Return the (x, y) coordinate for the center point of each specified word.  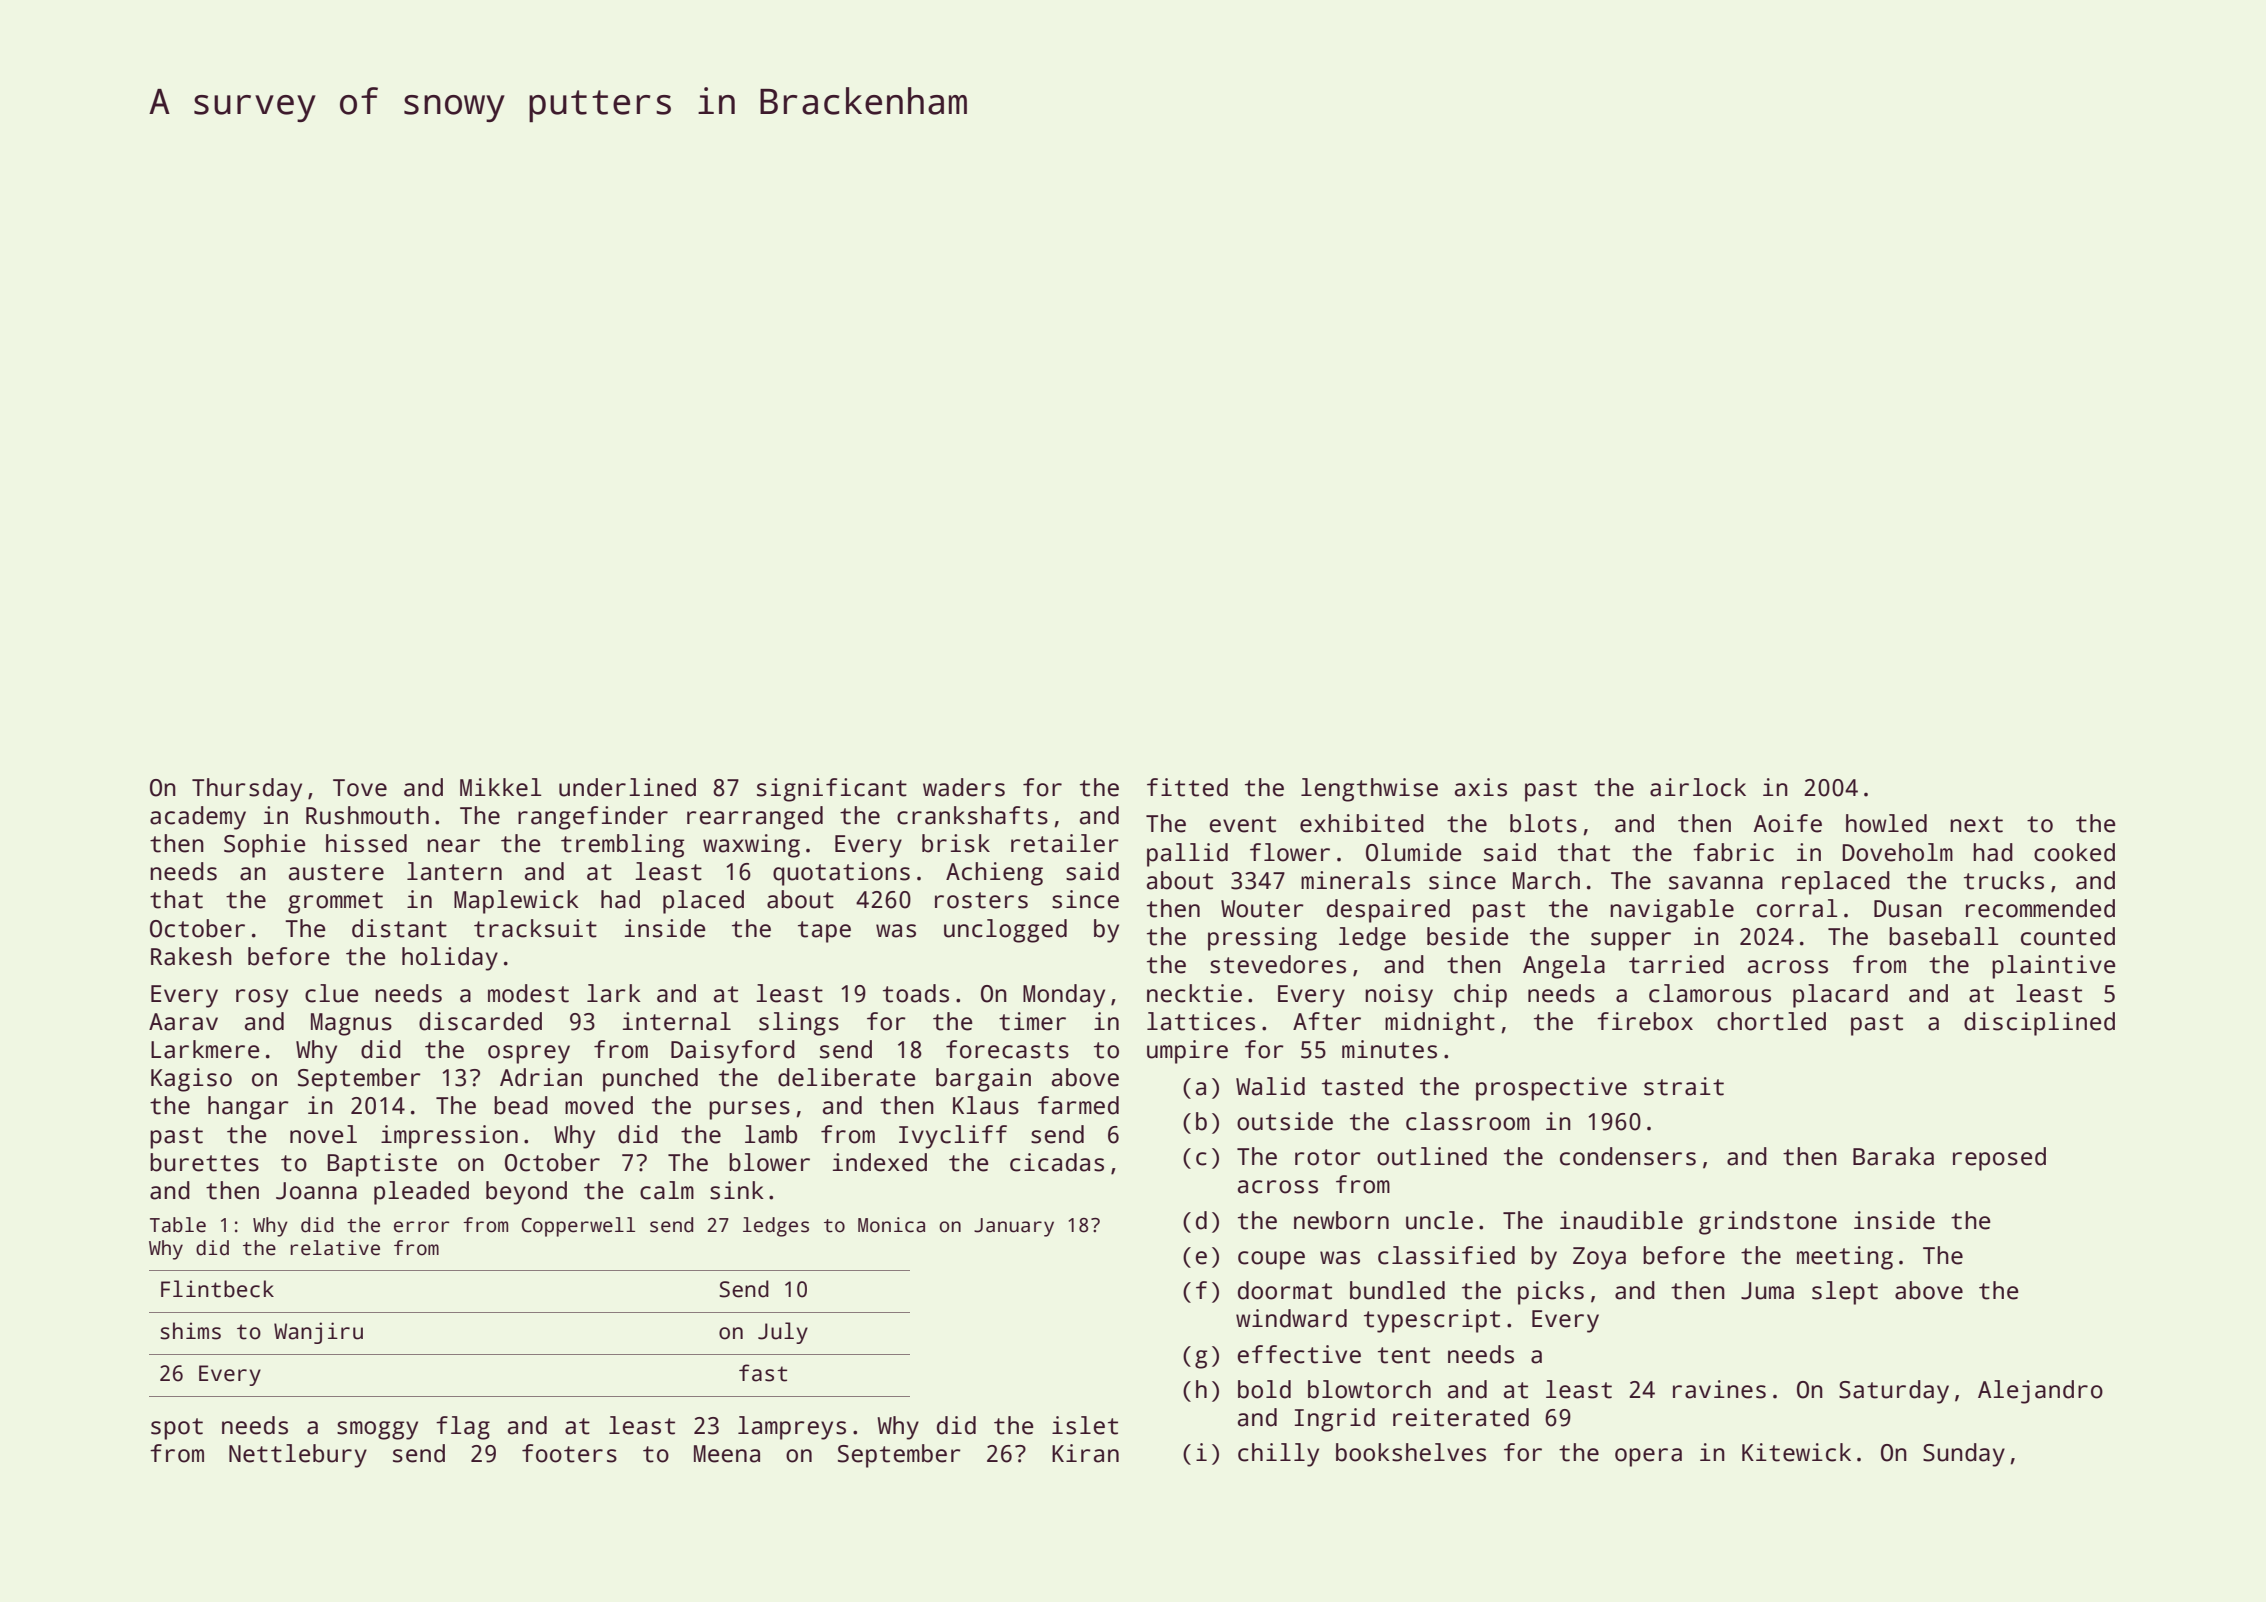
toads (916, 993)
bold (1264, 1389)
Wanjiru (318, 1333)
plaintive (2054, 967)
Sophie (265, 846)
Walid (1270, 1086)
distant (399, 928)
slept (1845, 1293)
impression (449, 1137)
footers (569, 1453)
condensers (1628, 1156)
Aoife (1788, 823)
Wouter (1262, 909)
